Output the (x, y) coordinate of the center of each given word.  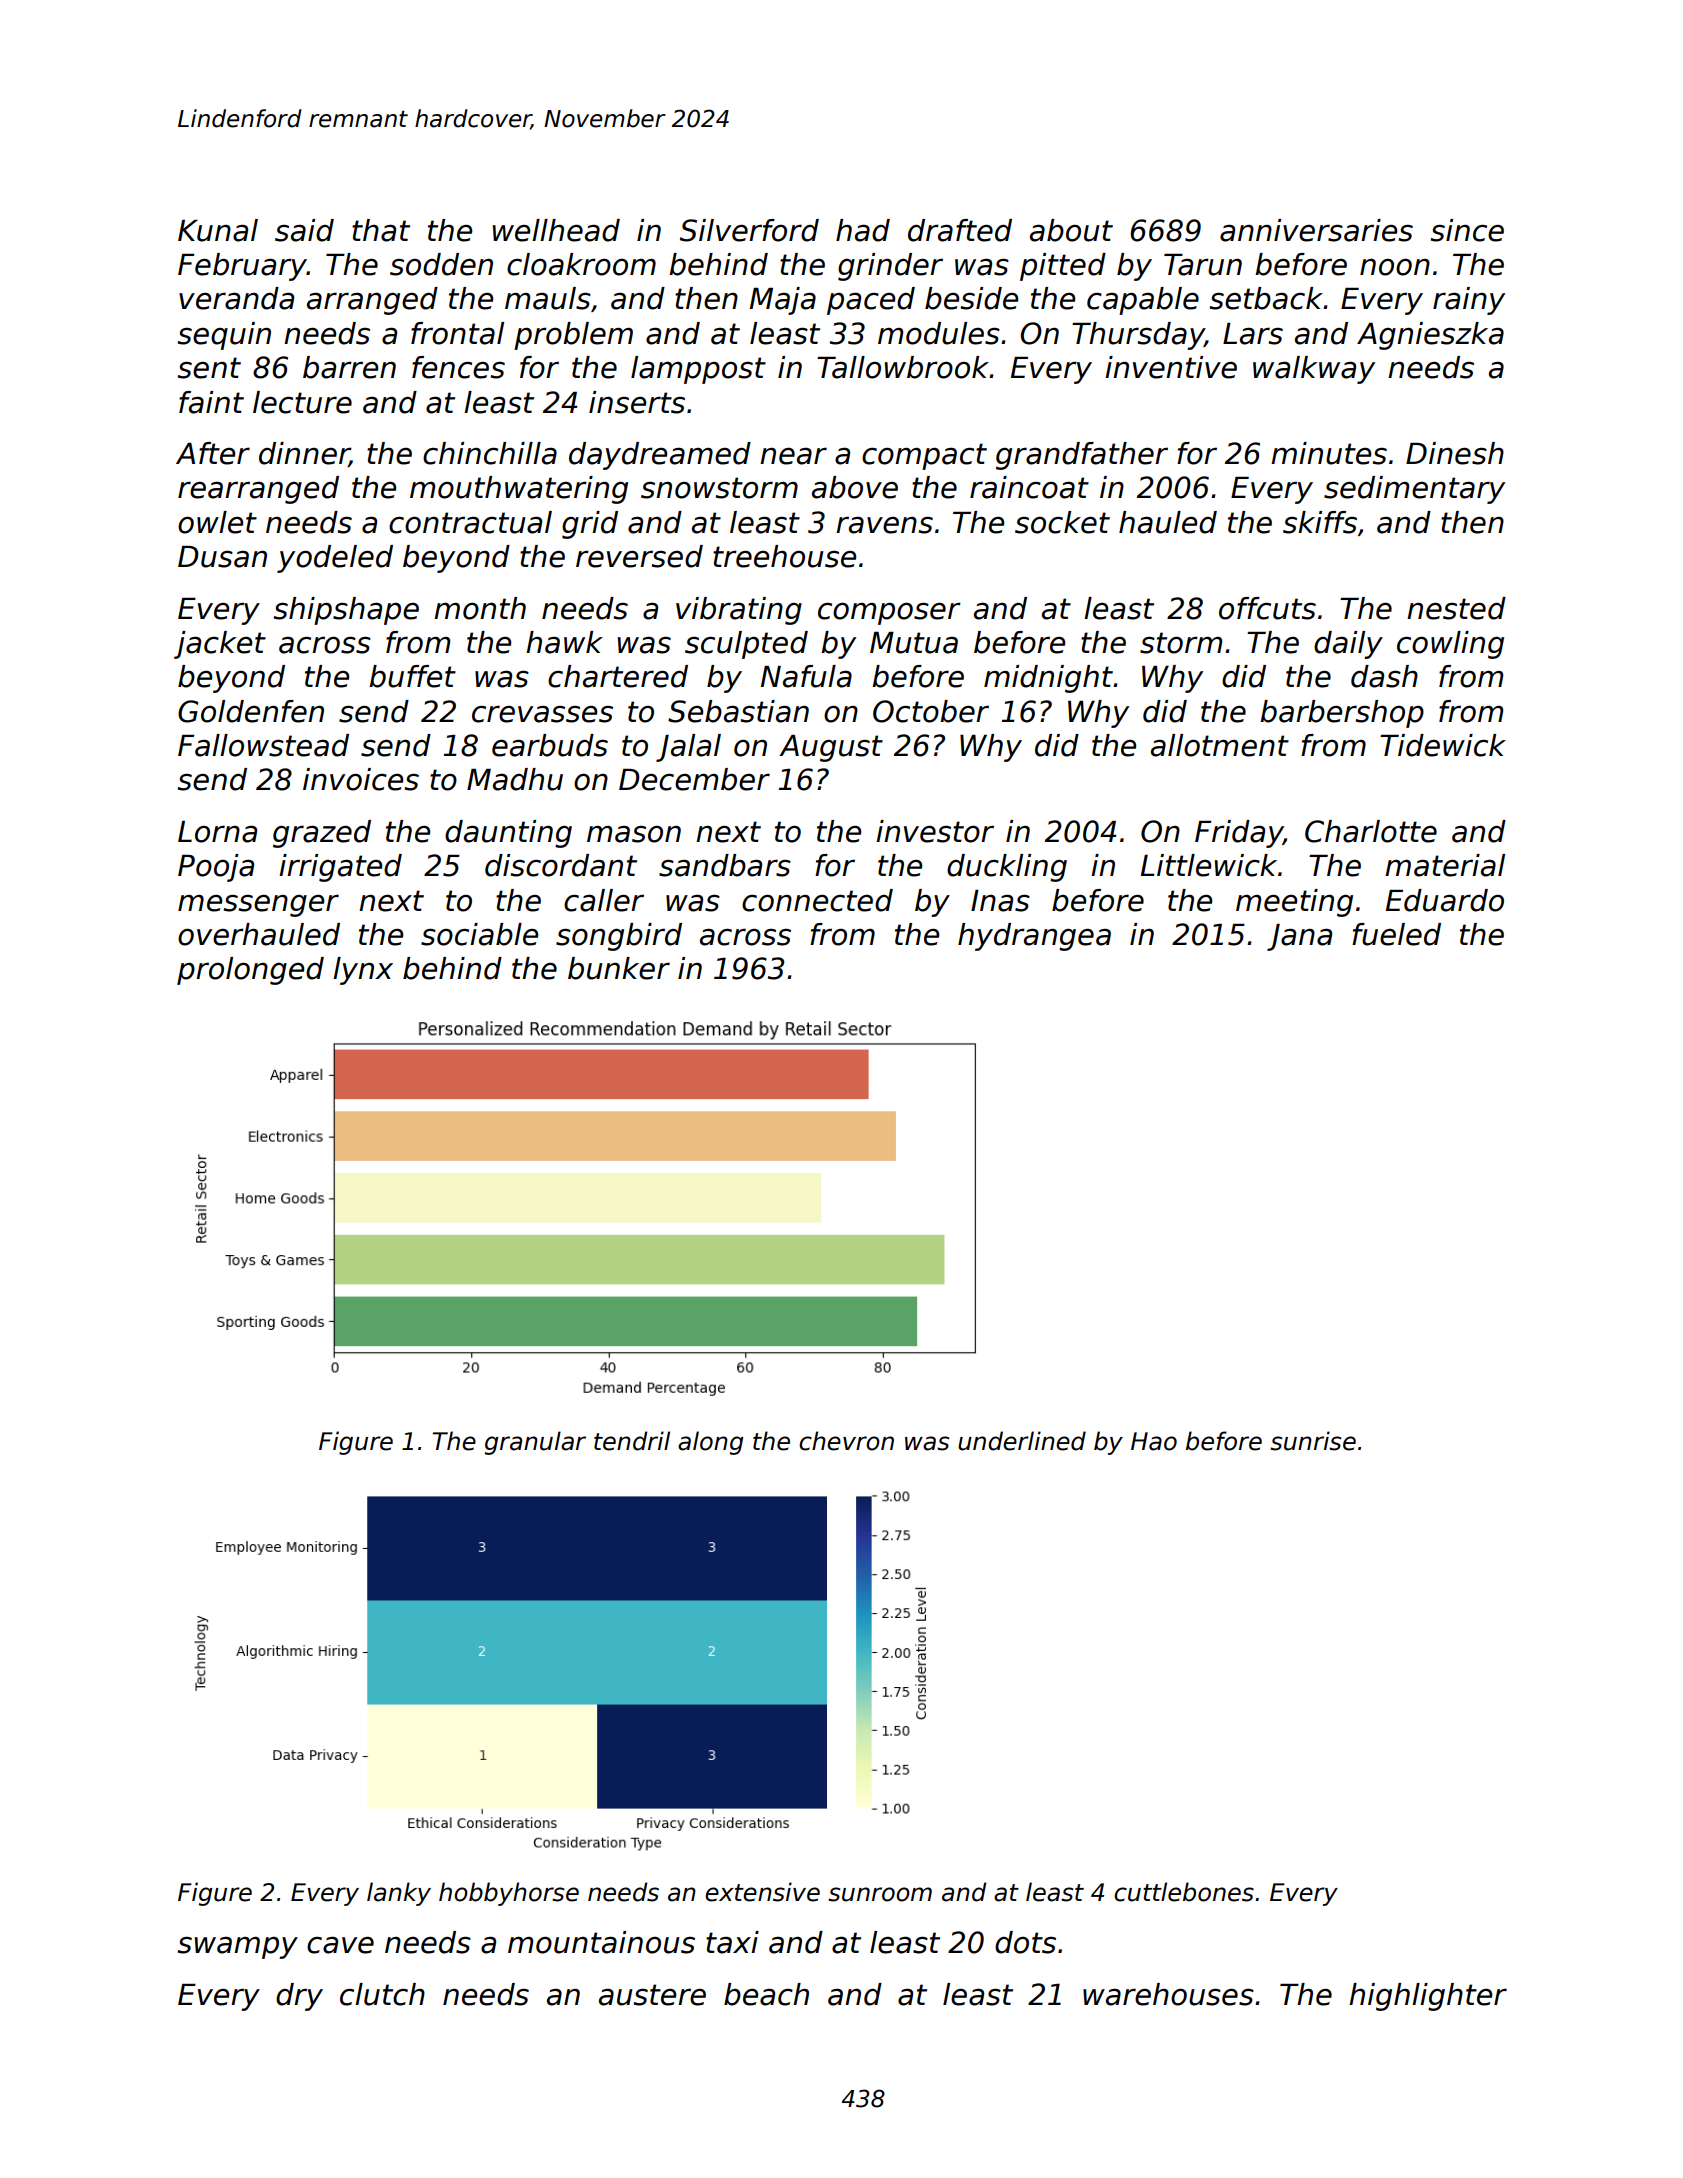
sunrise (1313, 1441)
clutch (382, 1994)
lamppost (698, 370)
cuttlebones (1184, 1892)
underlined (1022, 1441)
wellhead (556, 230)
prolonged (250, 971)
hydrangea (1034, 937)
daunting (508, 834)
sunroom (880, 1894)
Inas (1000, 901)
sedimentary (1414, 490)
